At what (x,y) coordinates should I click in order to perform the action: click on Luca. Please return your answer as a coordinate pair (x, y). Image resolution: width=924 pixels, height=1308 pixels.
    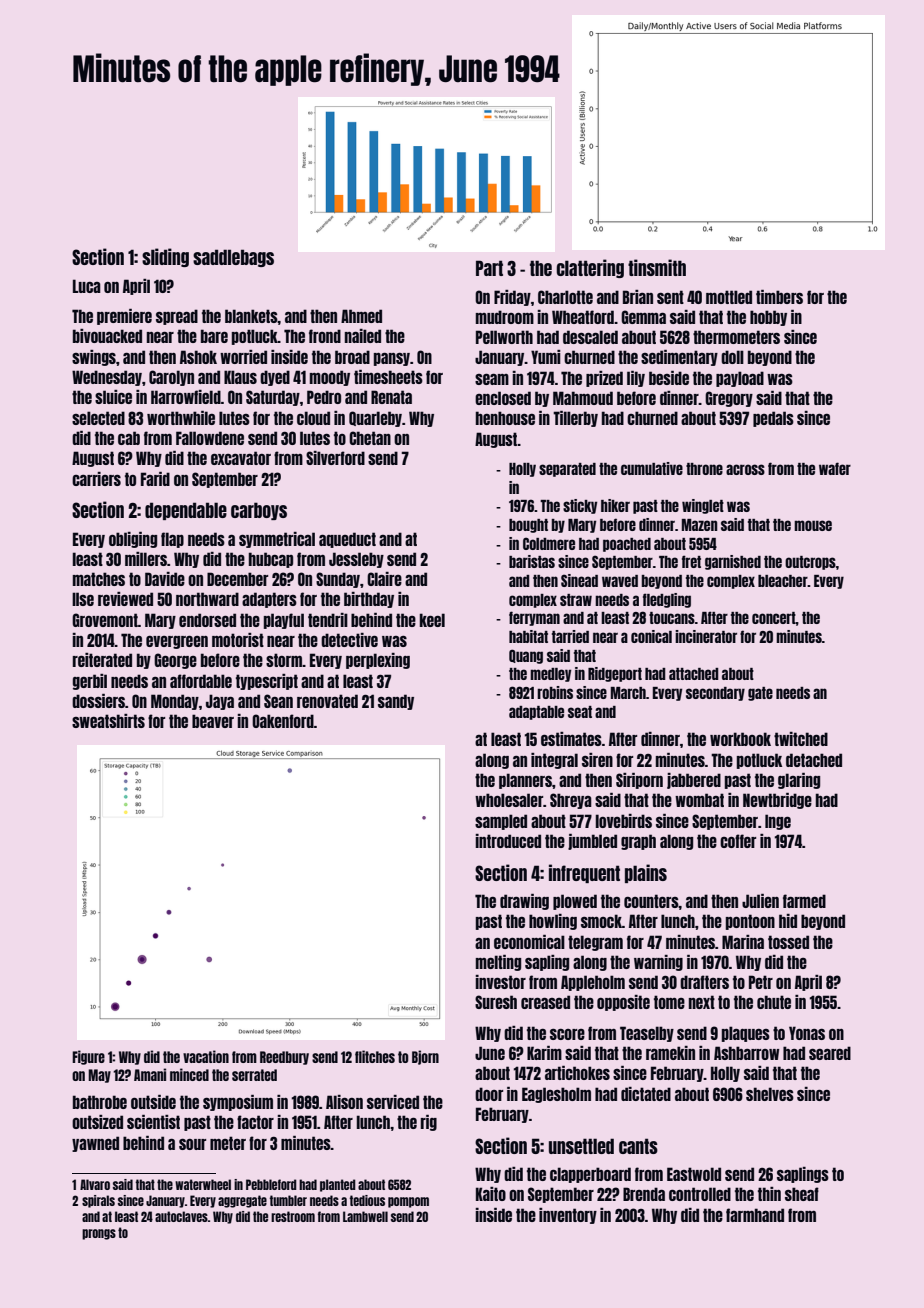
    Looking at the image, I should click on (87, 286).
